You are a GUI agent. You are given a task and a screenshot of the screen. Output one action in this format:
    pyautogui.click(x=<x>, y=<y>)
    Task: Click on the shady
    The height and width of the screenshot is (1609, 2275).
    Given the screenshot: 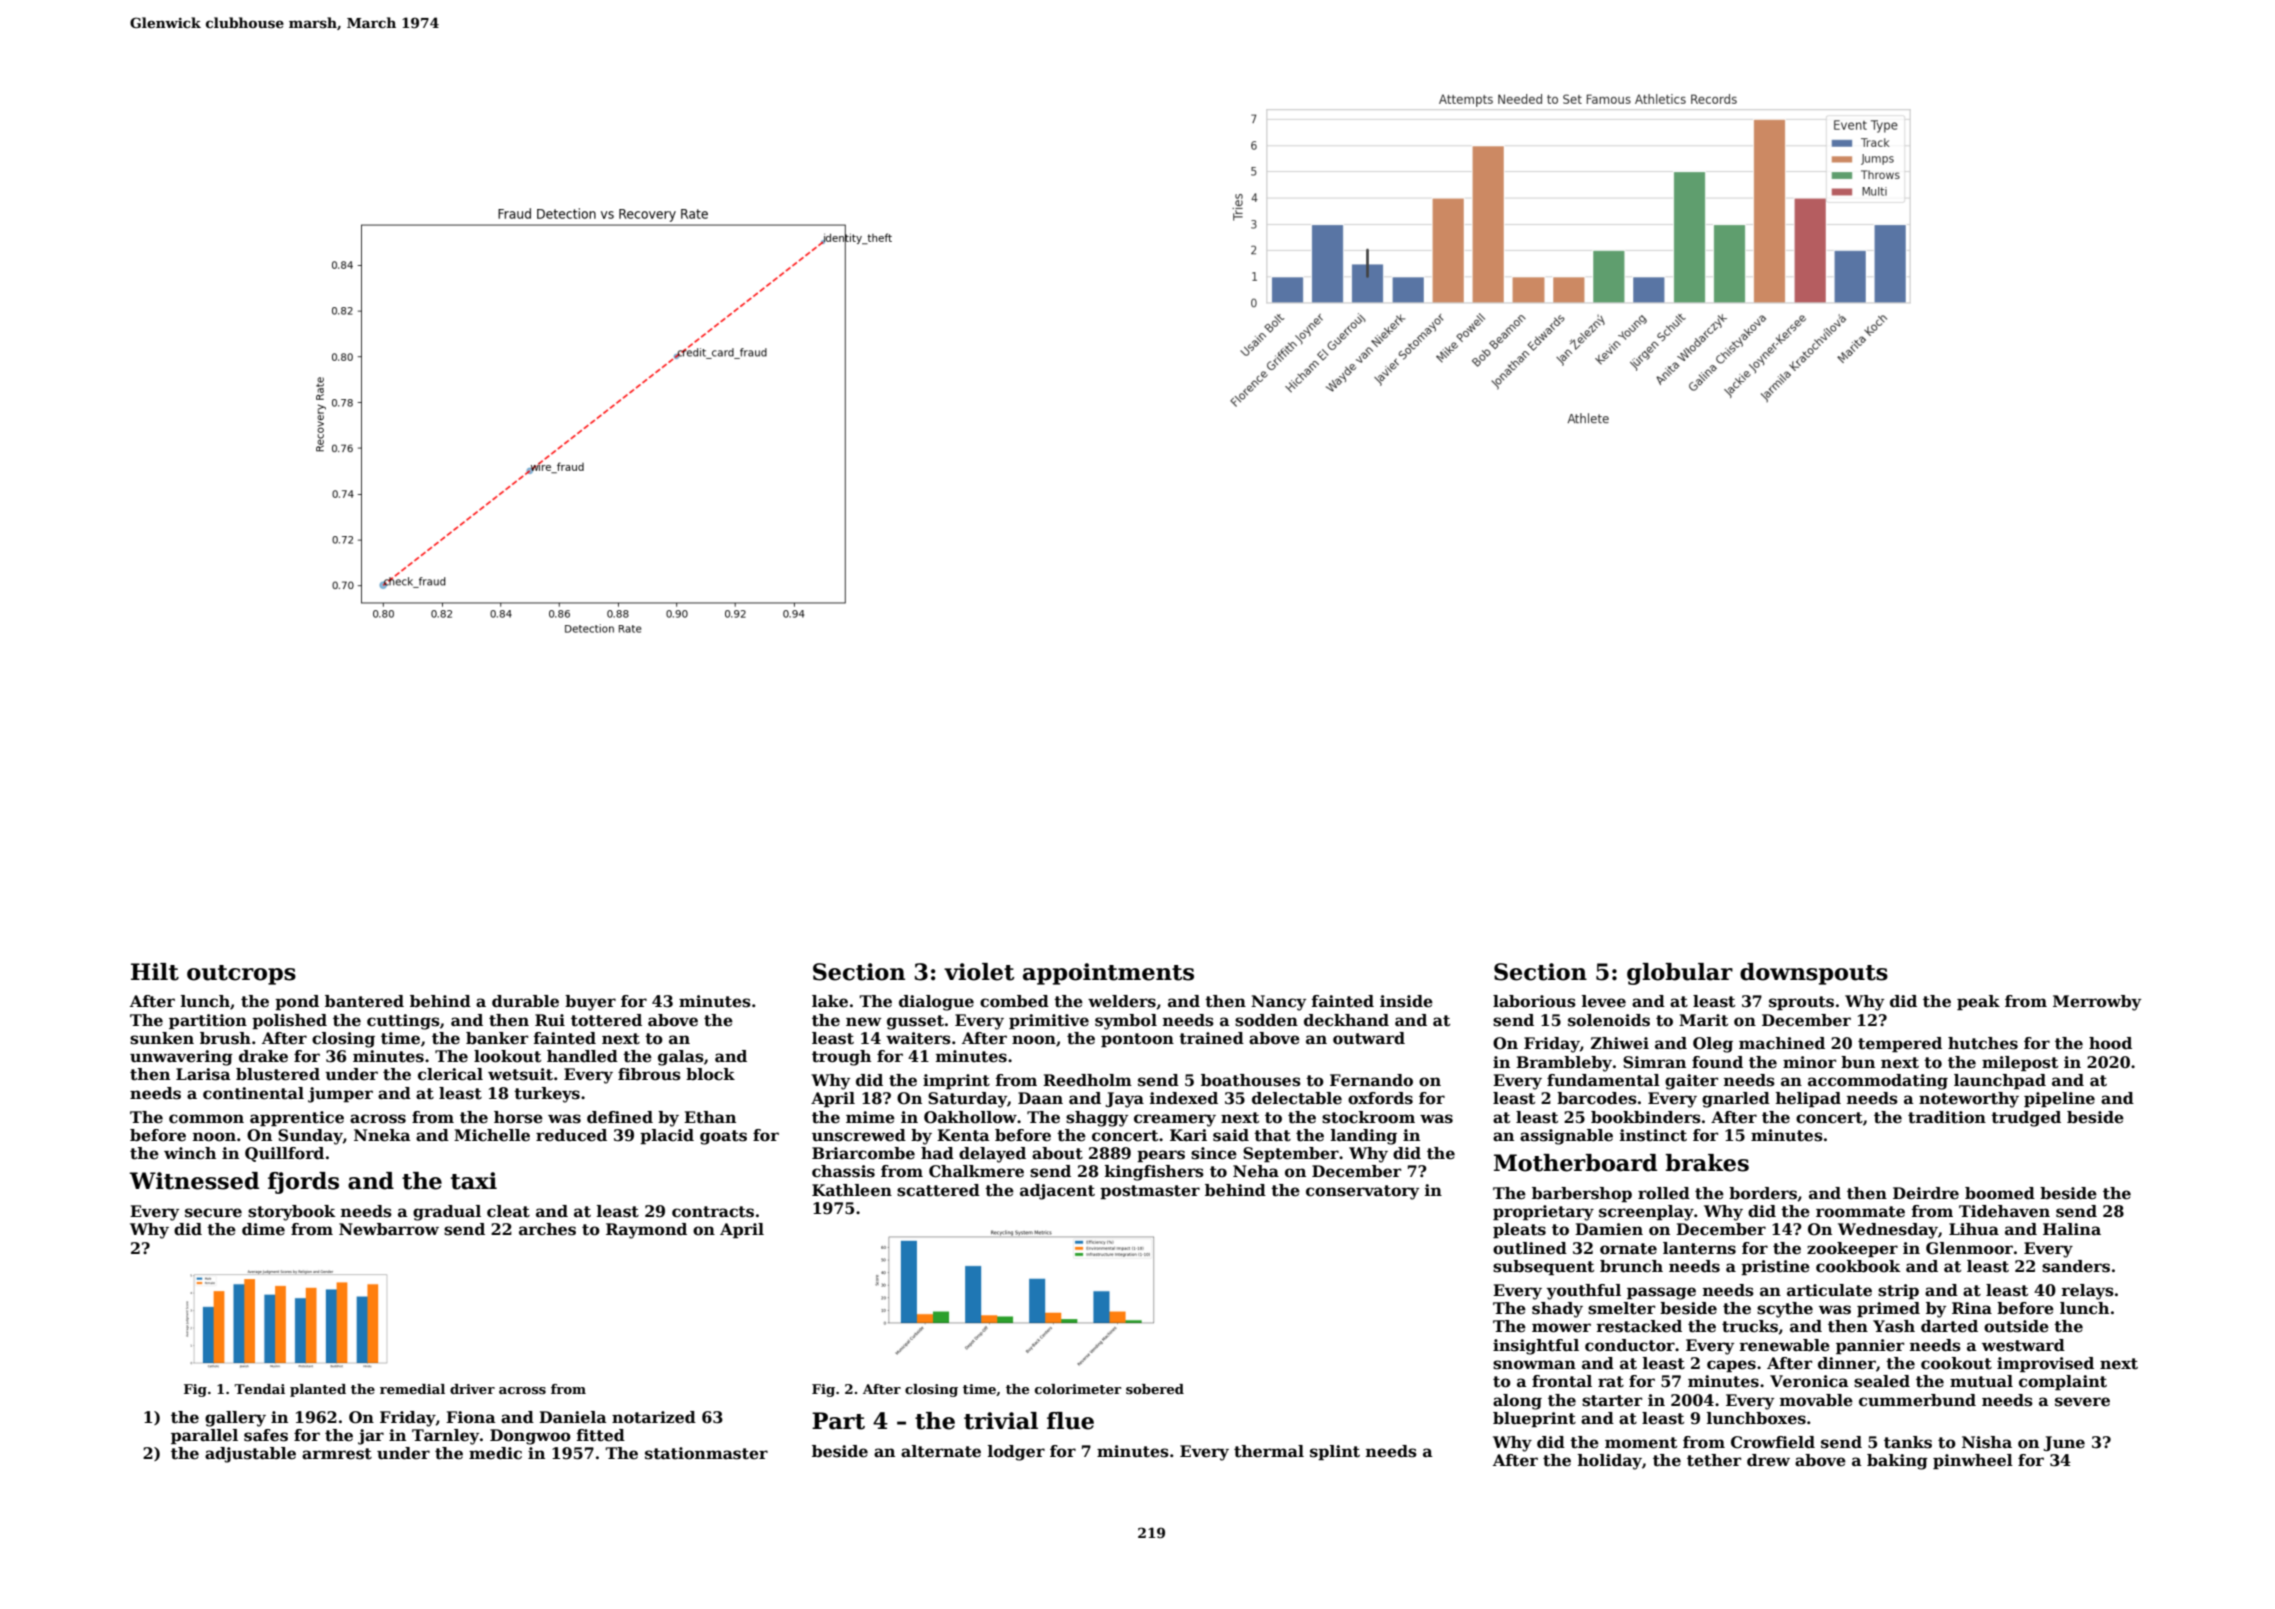 What is the action you would take?
    pyautogui.click(x=1557, y=1310)
